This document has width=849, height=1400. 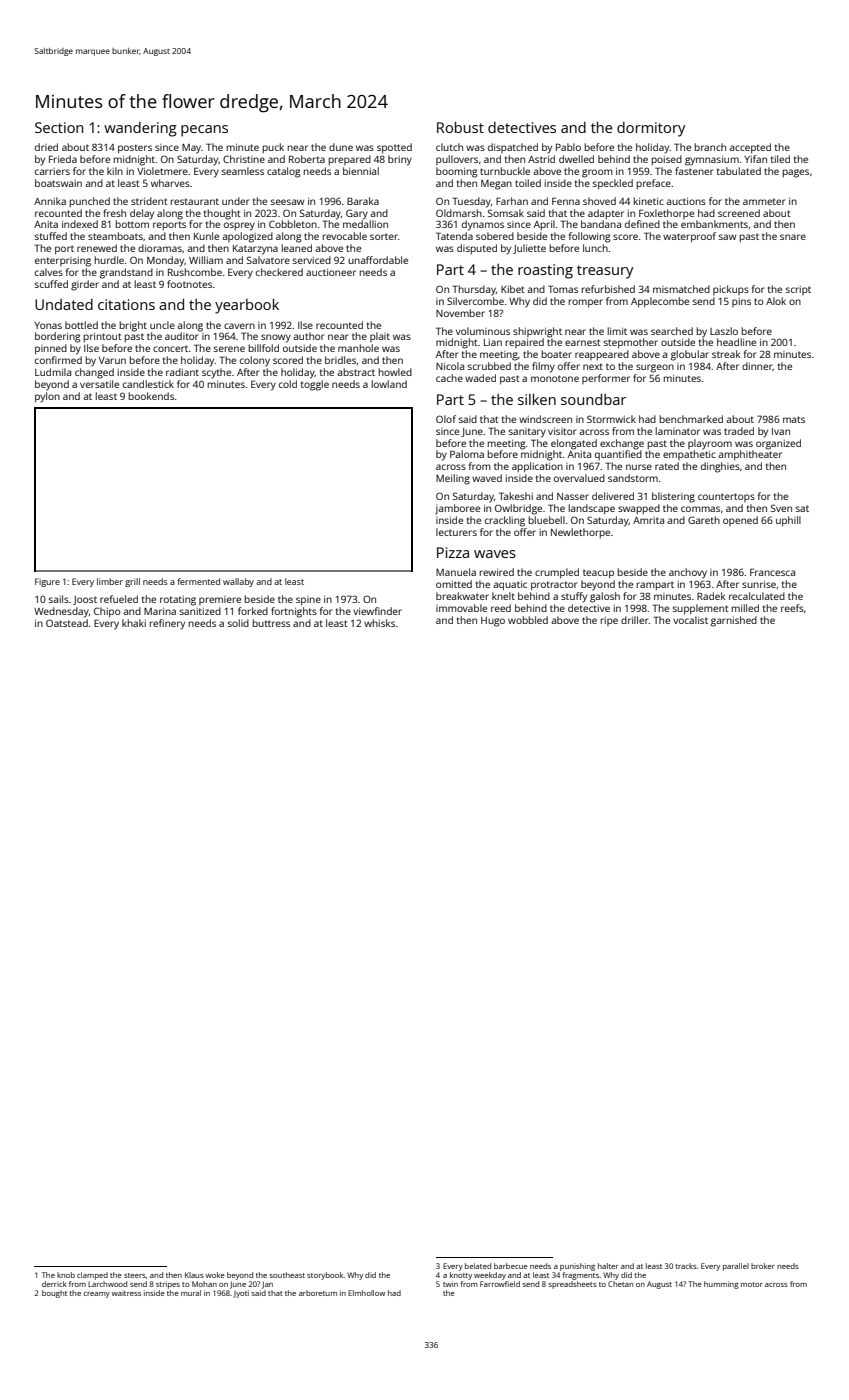 I want to click on stuffed, so click(x=51, y=236).
